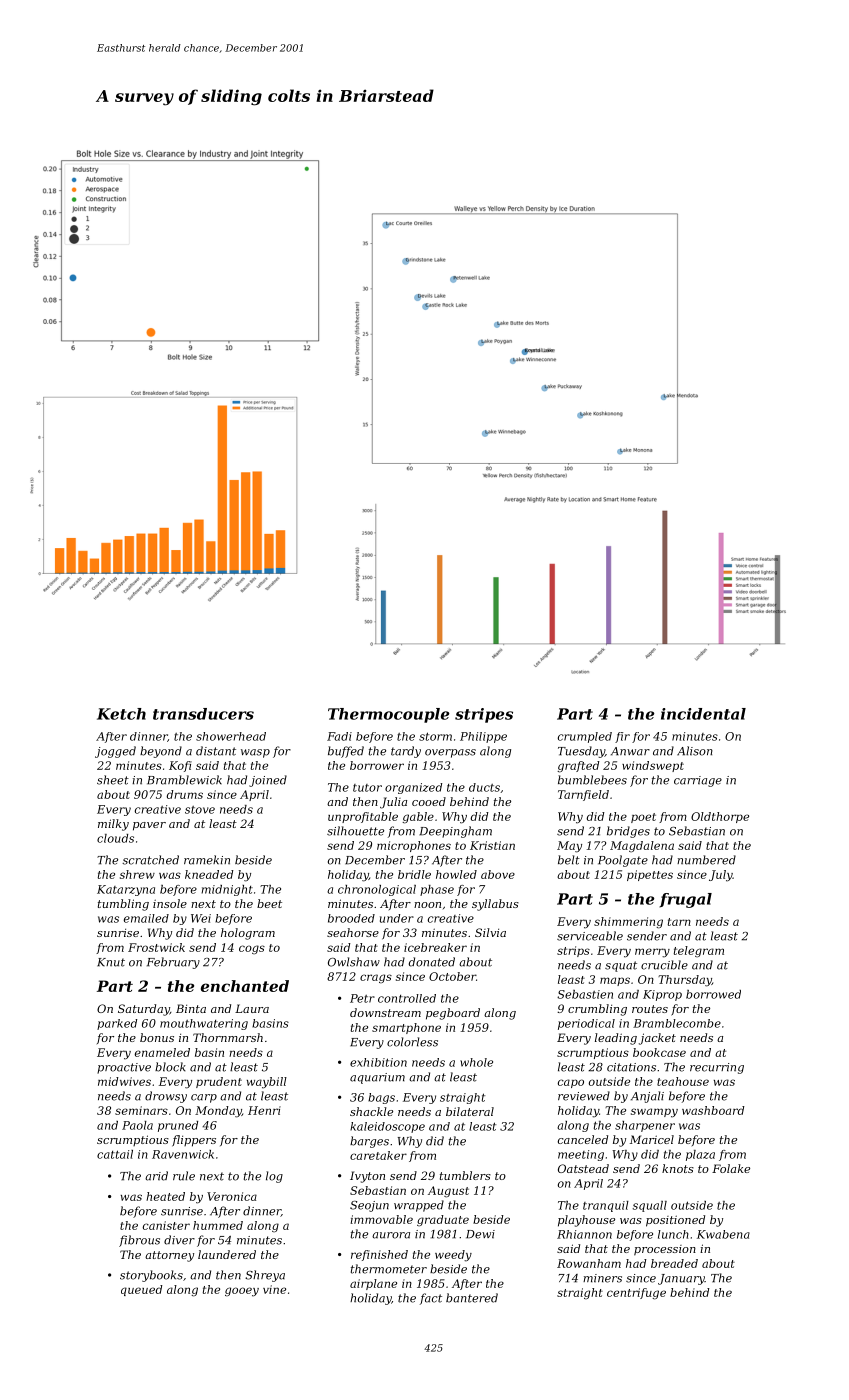 This document has height=1400, width=849. I want to click on pegboard, so click(453, 1014).
